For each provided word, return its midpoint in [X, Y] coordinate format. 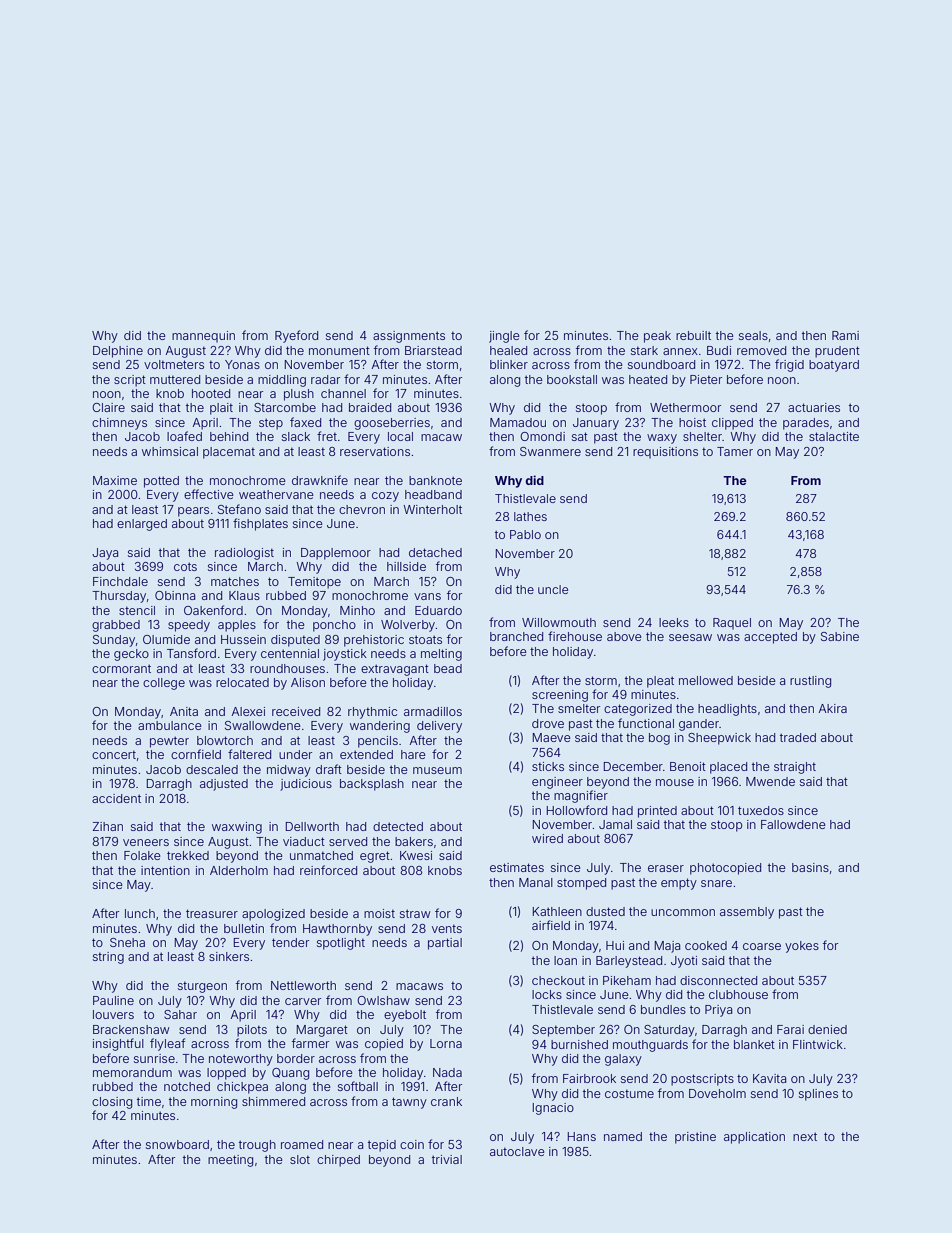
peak [657, 337]
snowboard [177, 1144]
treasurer [212, 913]
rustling [810, 682]
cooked [706, 945]
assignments [409, 337]
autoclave [517, 1151]
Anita [184, 711]
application [754, 1138]
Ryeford [296, 336]
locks [547, 994]
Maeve [552, 737]
